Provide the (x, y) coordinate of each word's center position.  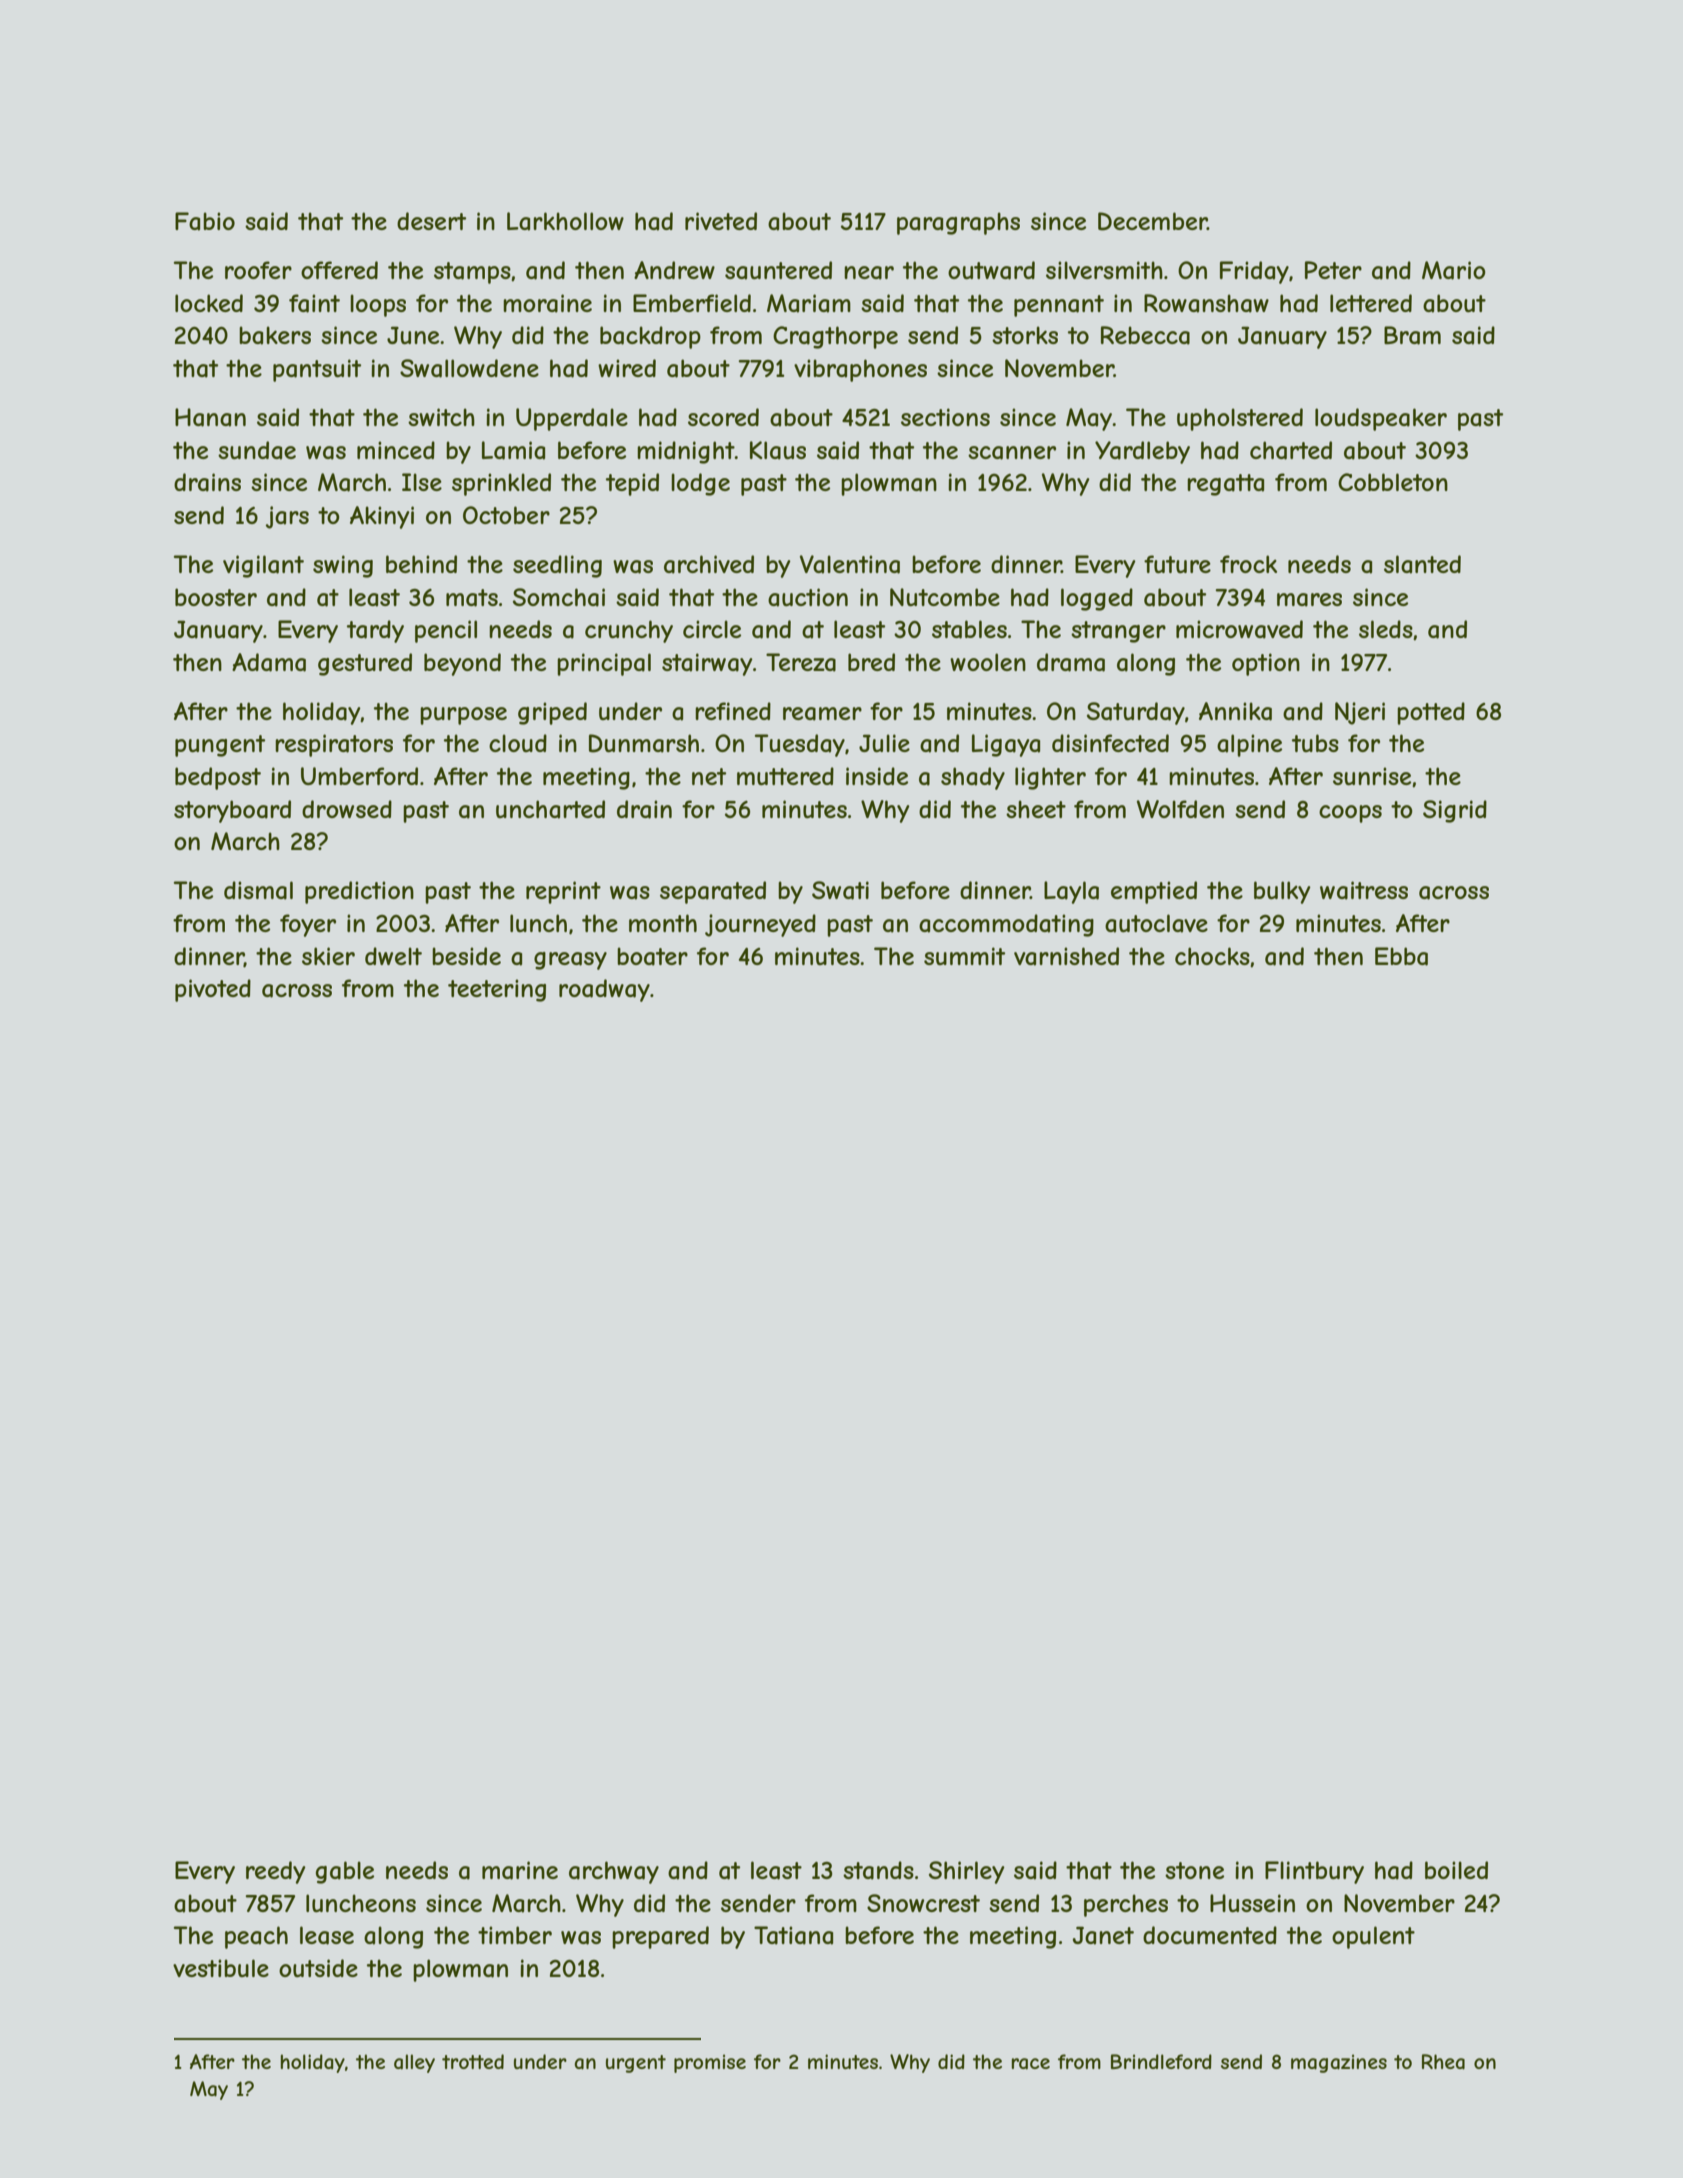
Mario (1454, 270)
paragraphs (958, 223)
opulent (1373, 1937)
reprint (563, 892)
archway (614, 1872)
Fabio (205, 221)
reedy (276, 1872)
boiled (1456, 1870)
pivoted (213, 990)
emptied (1154, 892)
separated (713, 892)
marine (520, 1870)
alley (414, 2063)
